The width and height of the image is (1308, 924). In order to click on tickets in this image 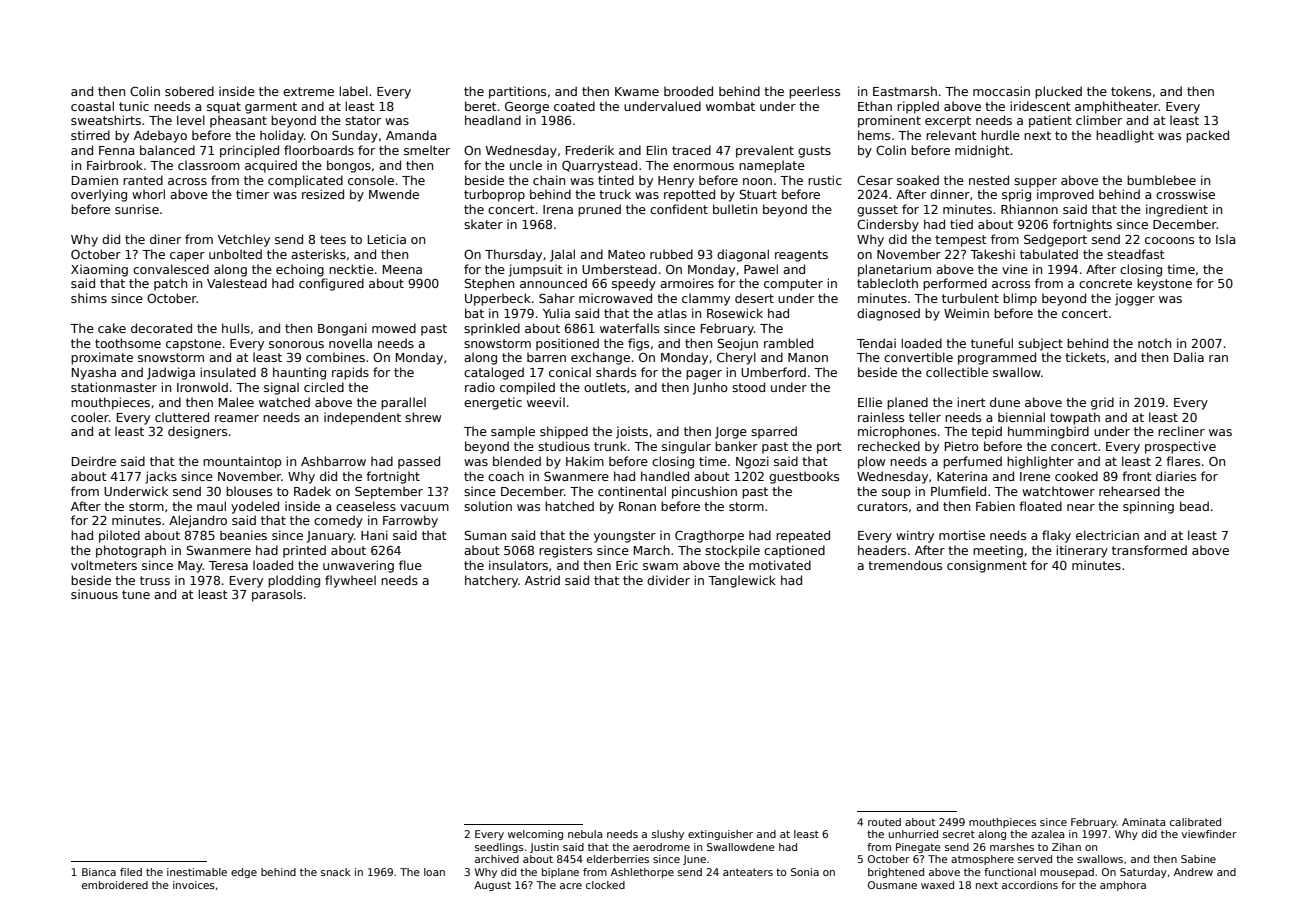, I will do `click(1085, 357)`.
